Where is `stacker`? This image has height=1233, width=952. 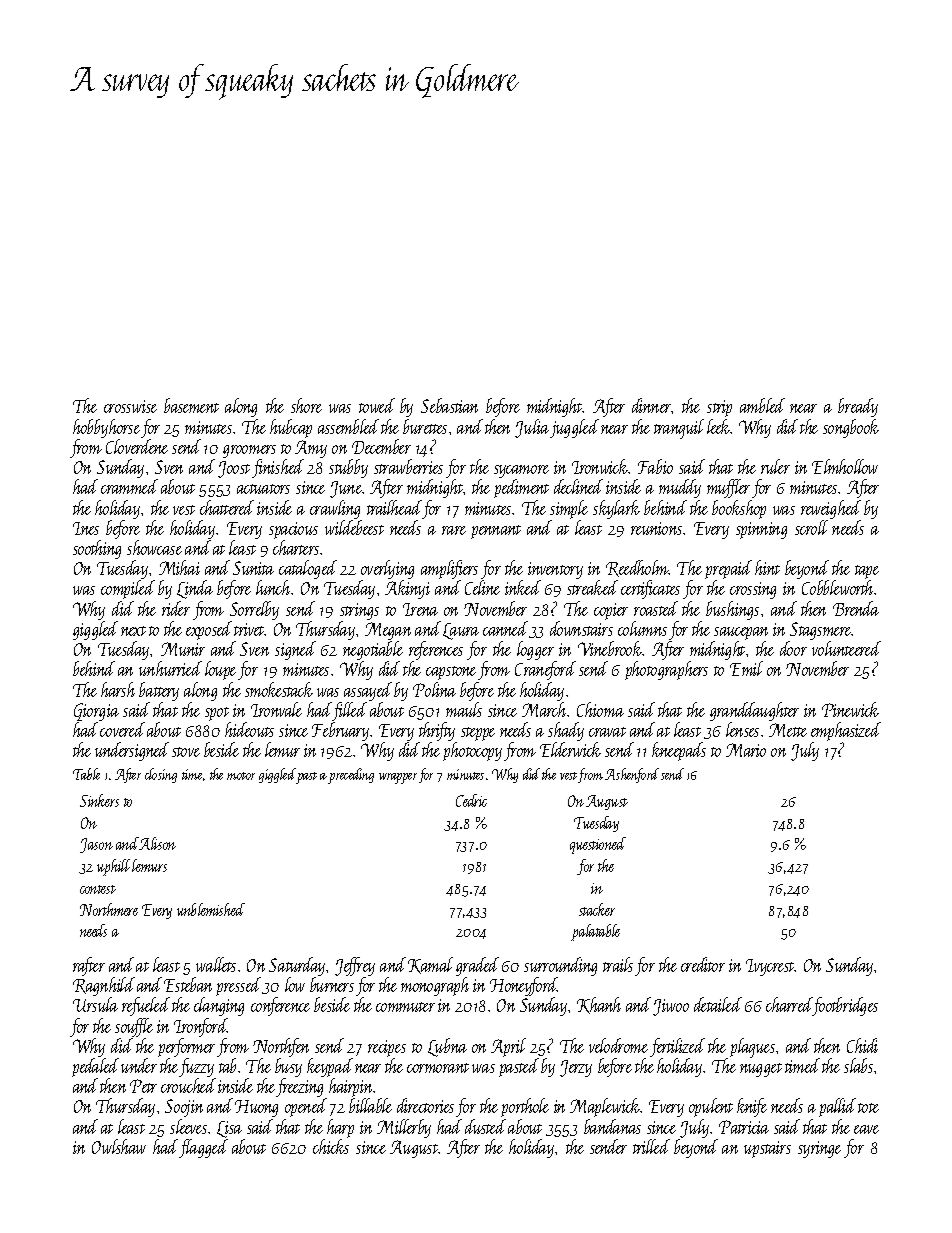 stacker is located at coordinates (597, 909).
